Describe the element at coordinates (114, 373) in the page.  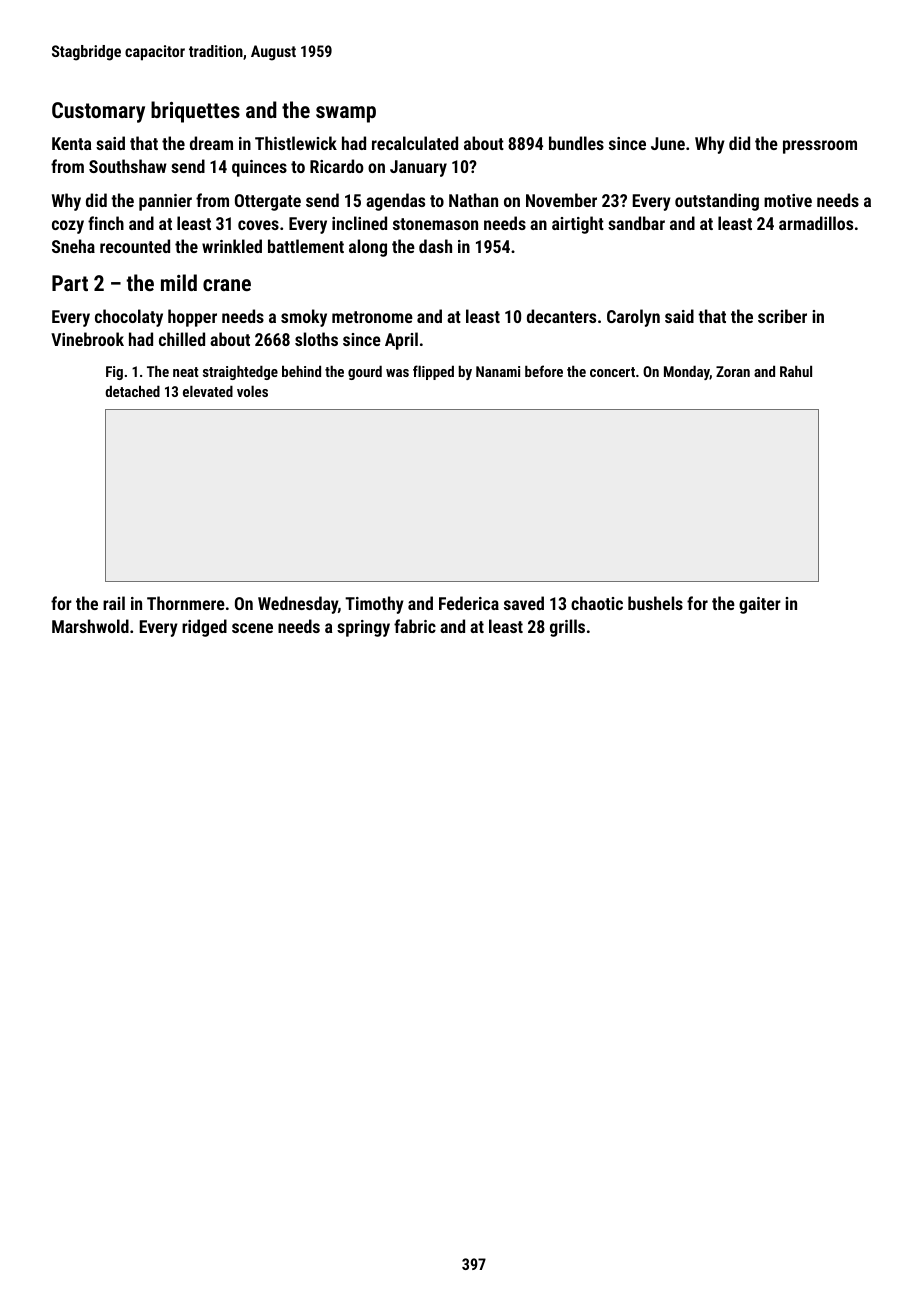
I see `Fig` at that location.
